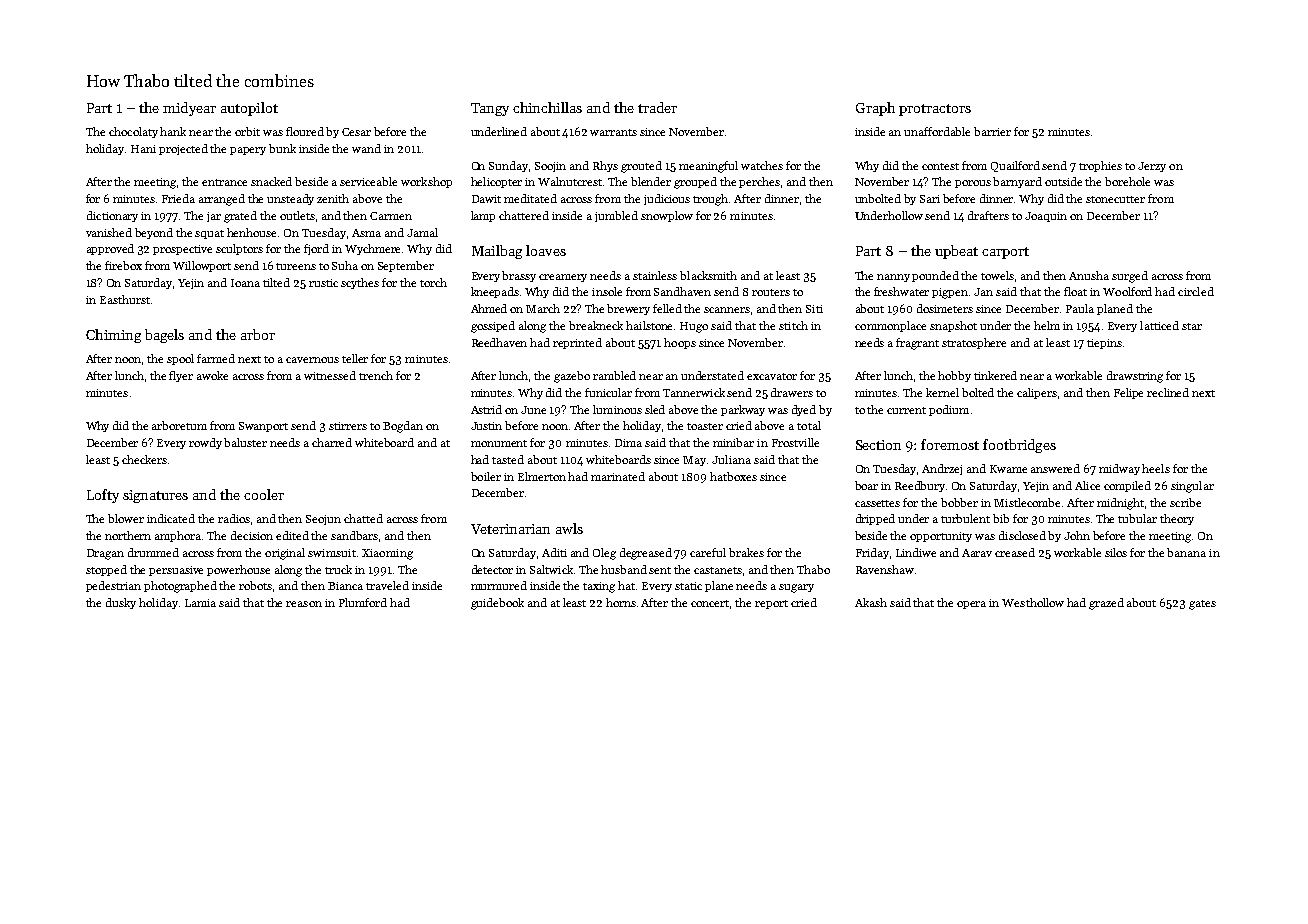 This screenshot has height=924, width=1308. What do you see at coordinates (332, 442) in the screenshot?
I see `charred` at bounding box center [332, 442].
